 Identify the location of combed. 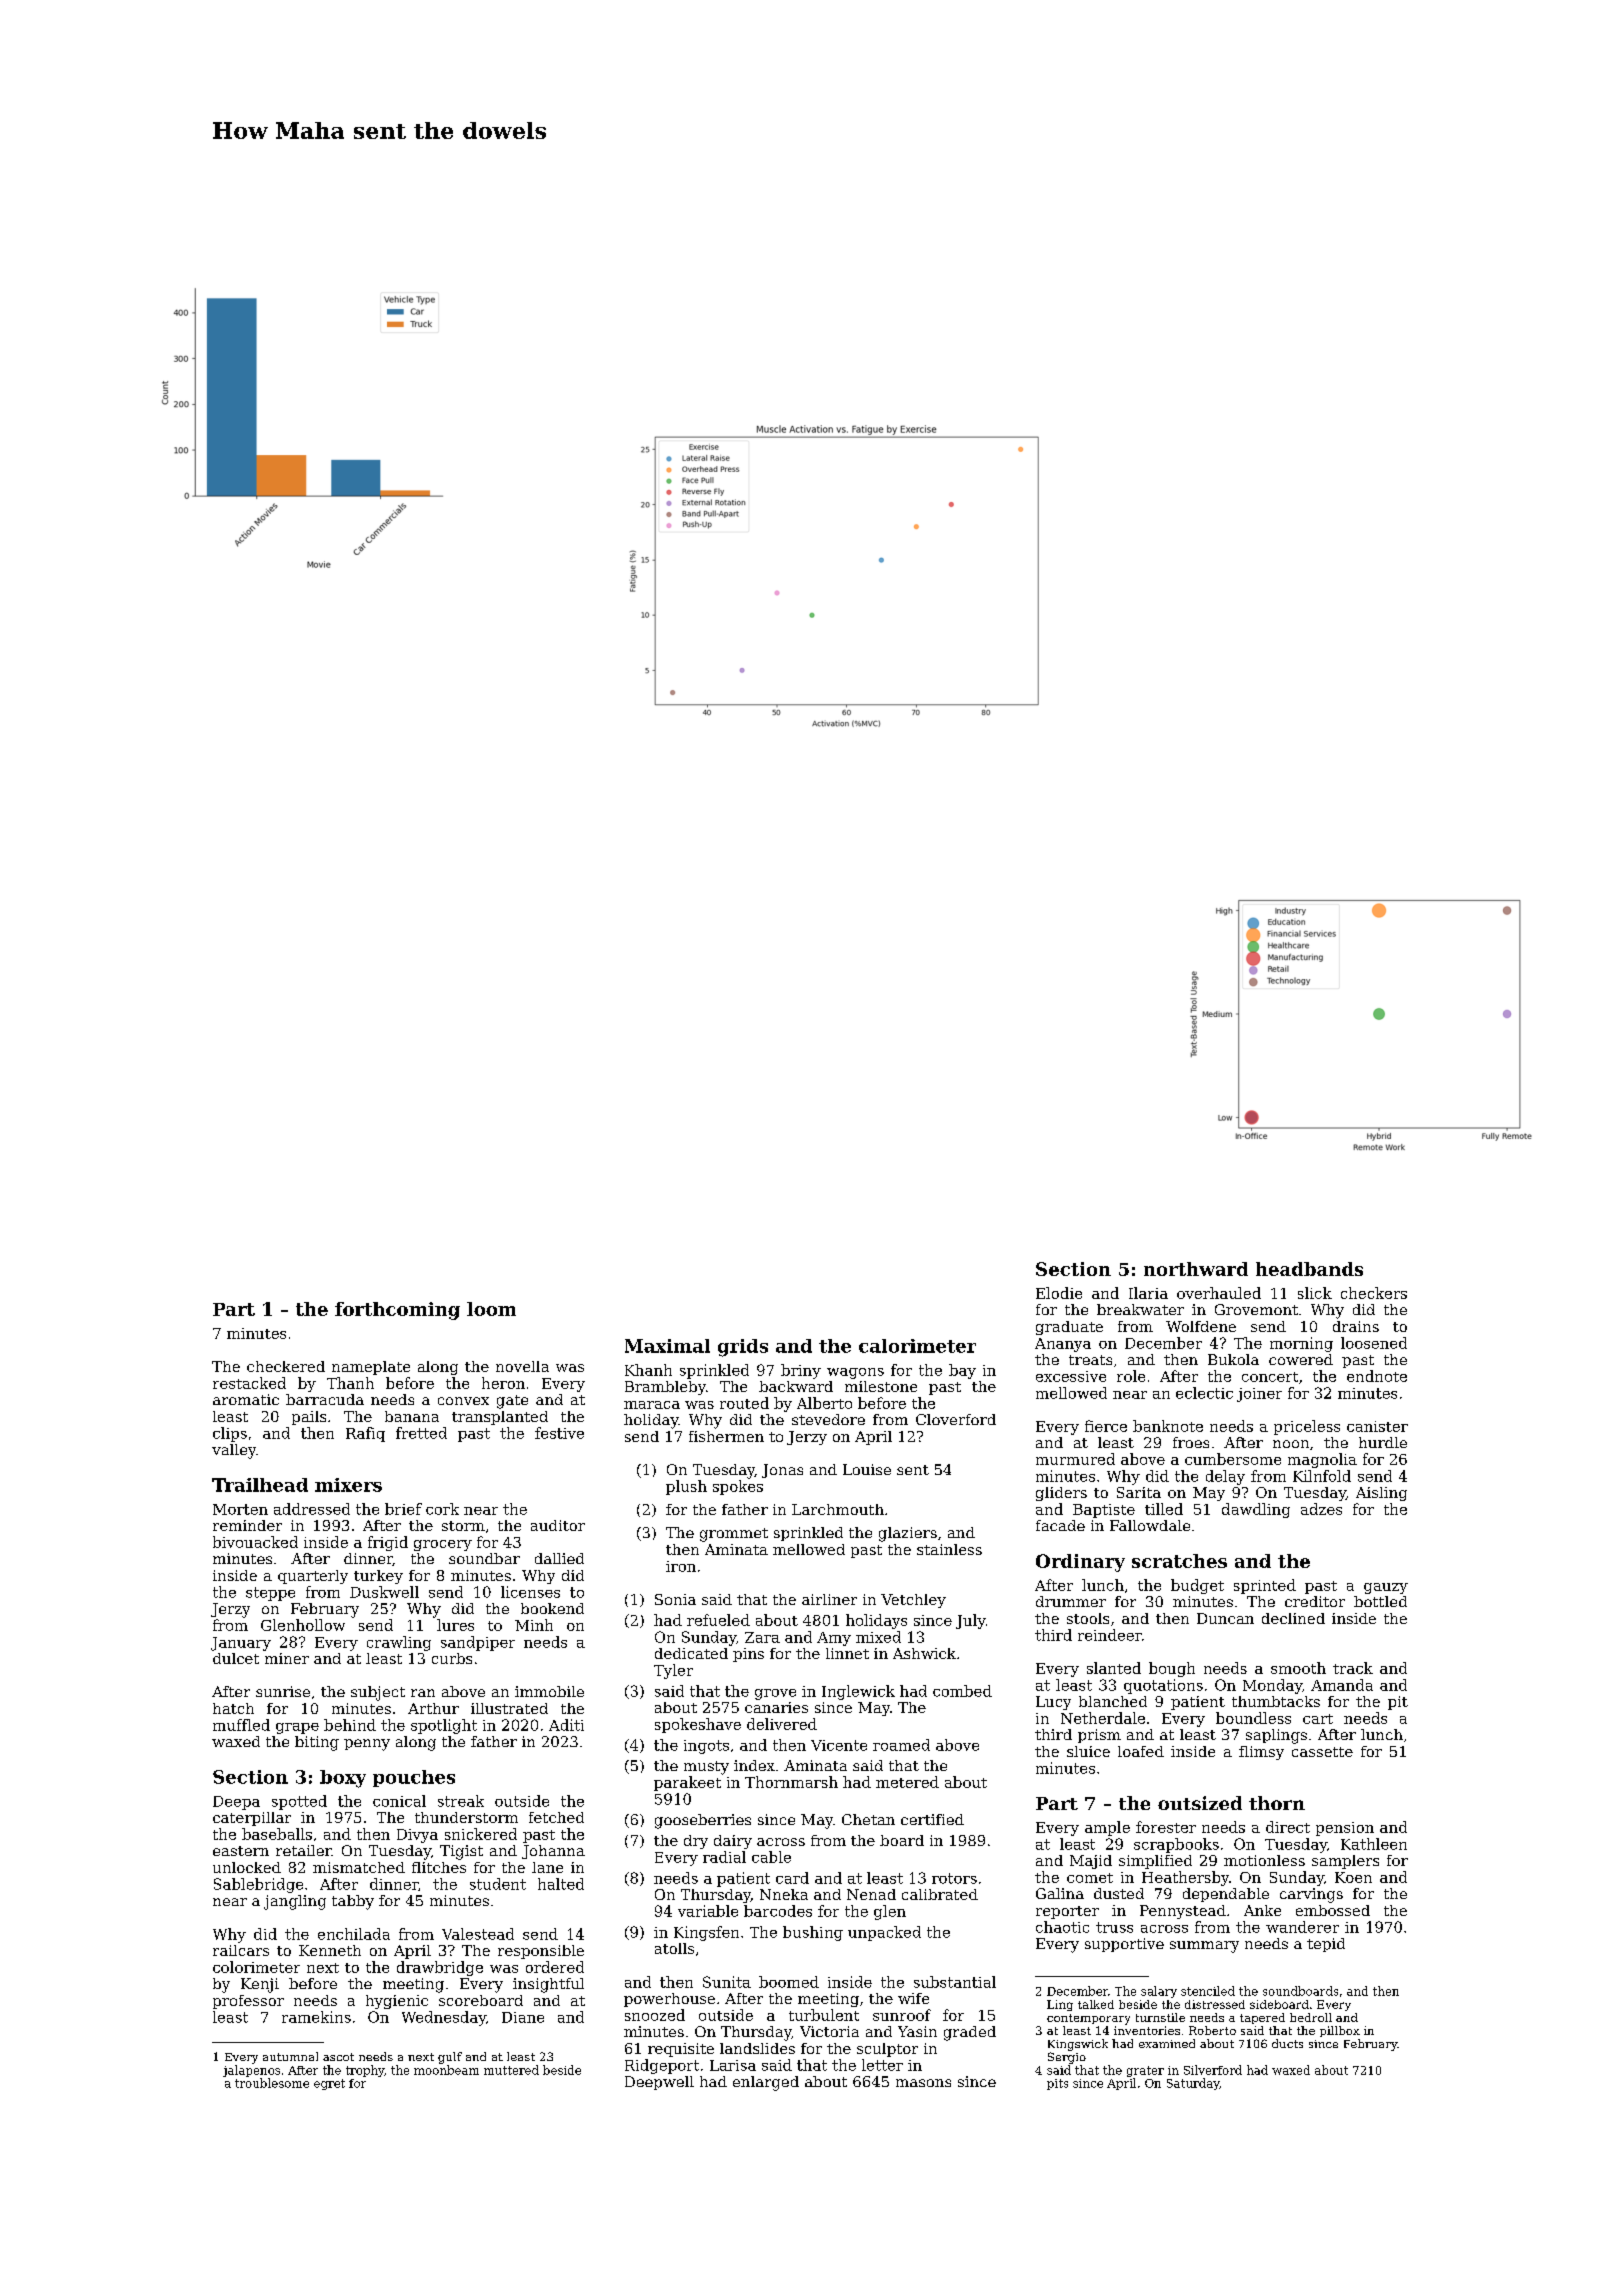
(962, 1691).
